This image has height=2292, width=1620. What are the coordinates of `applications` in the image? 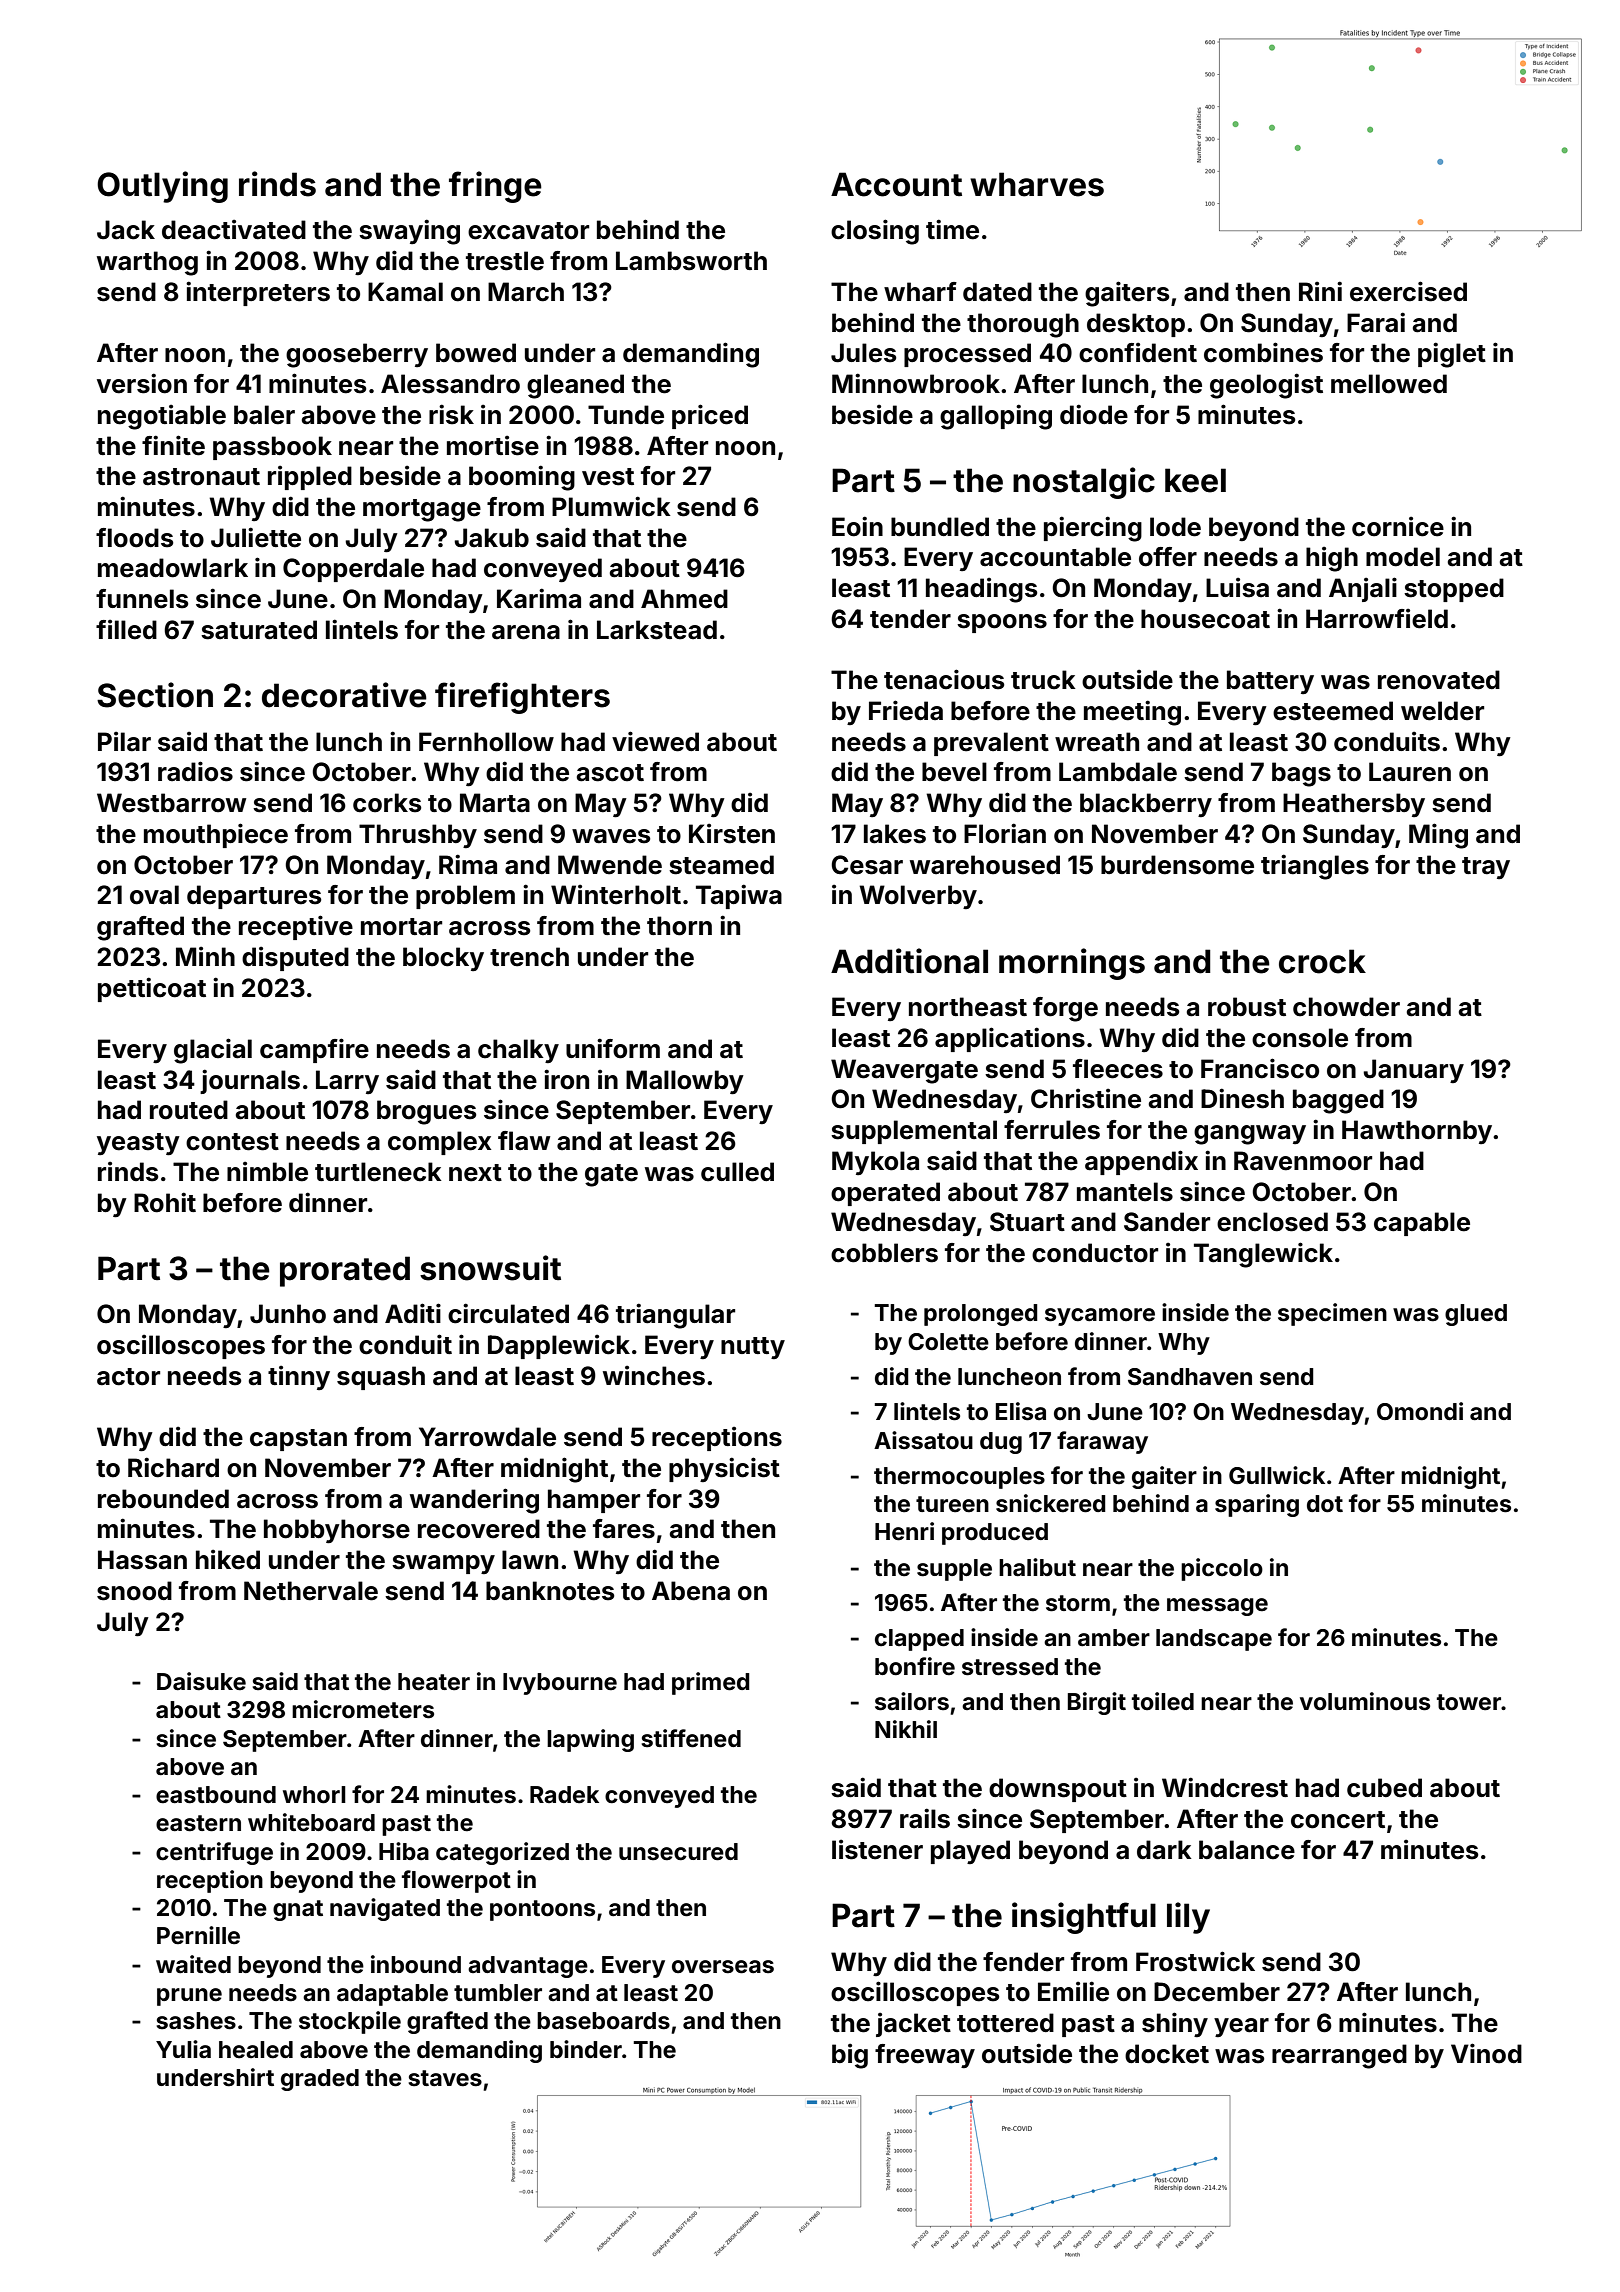 It's located at (1010, 1039).
